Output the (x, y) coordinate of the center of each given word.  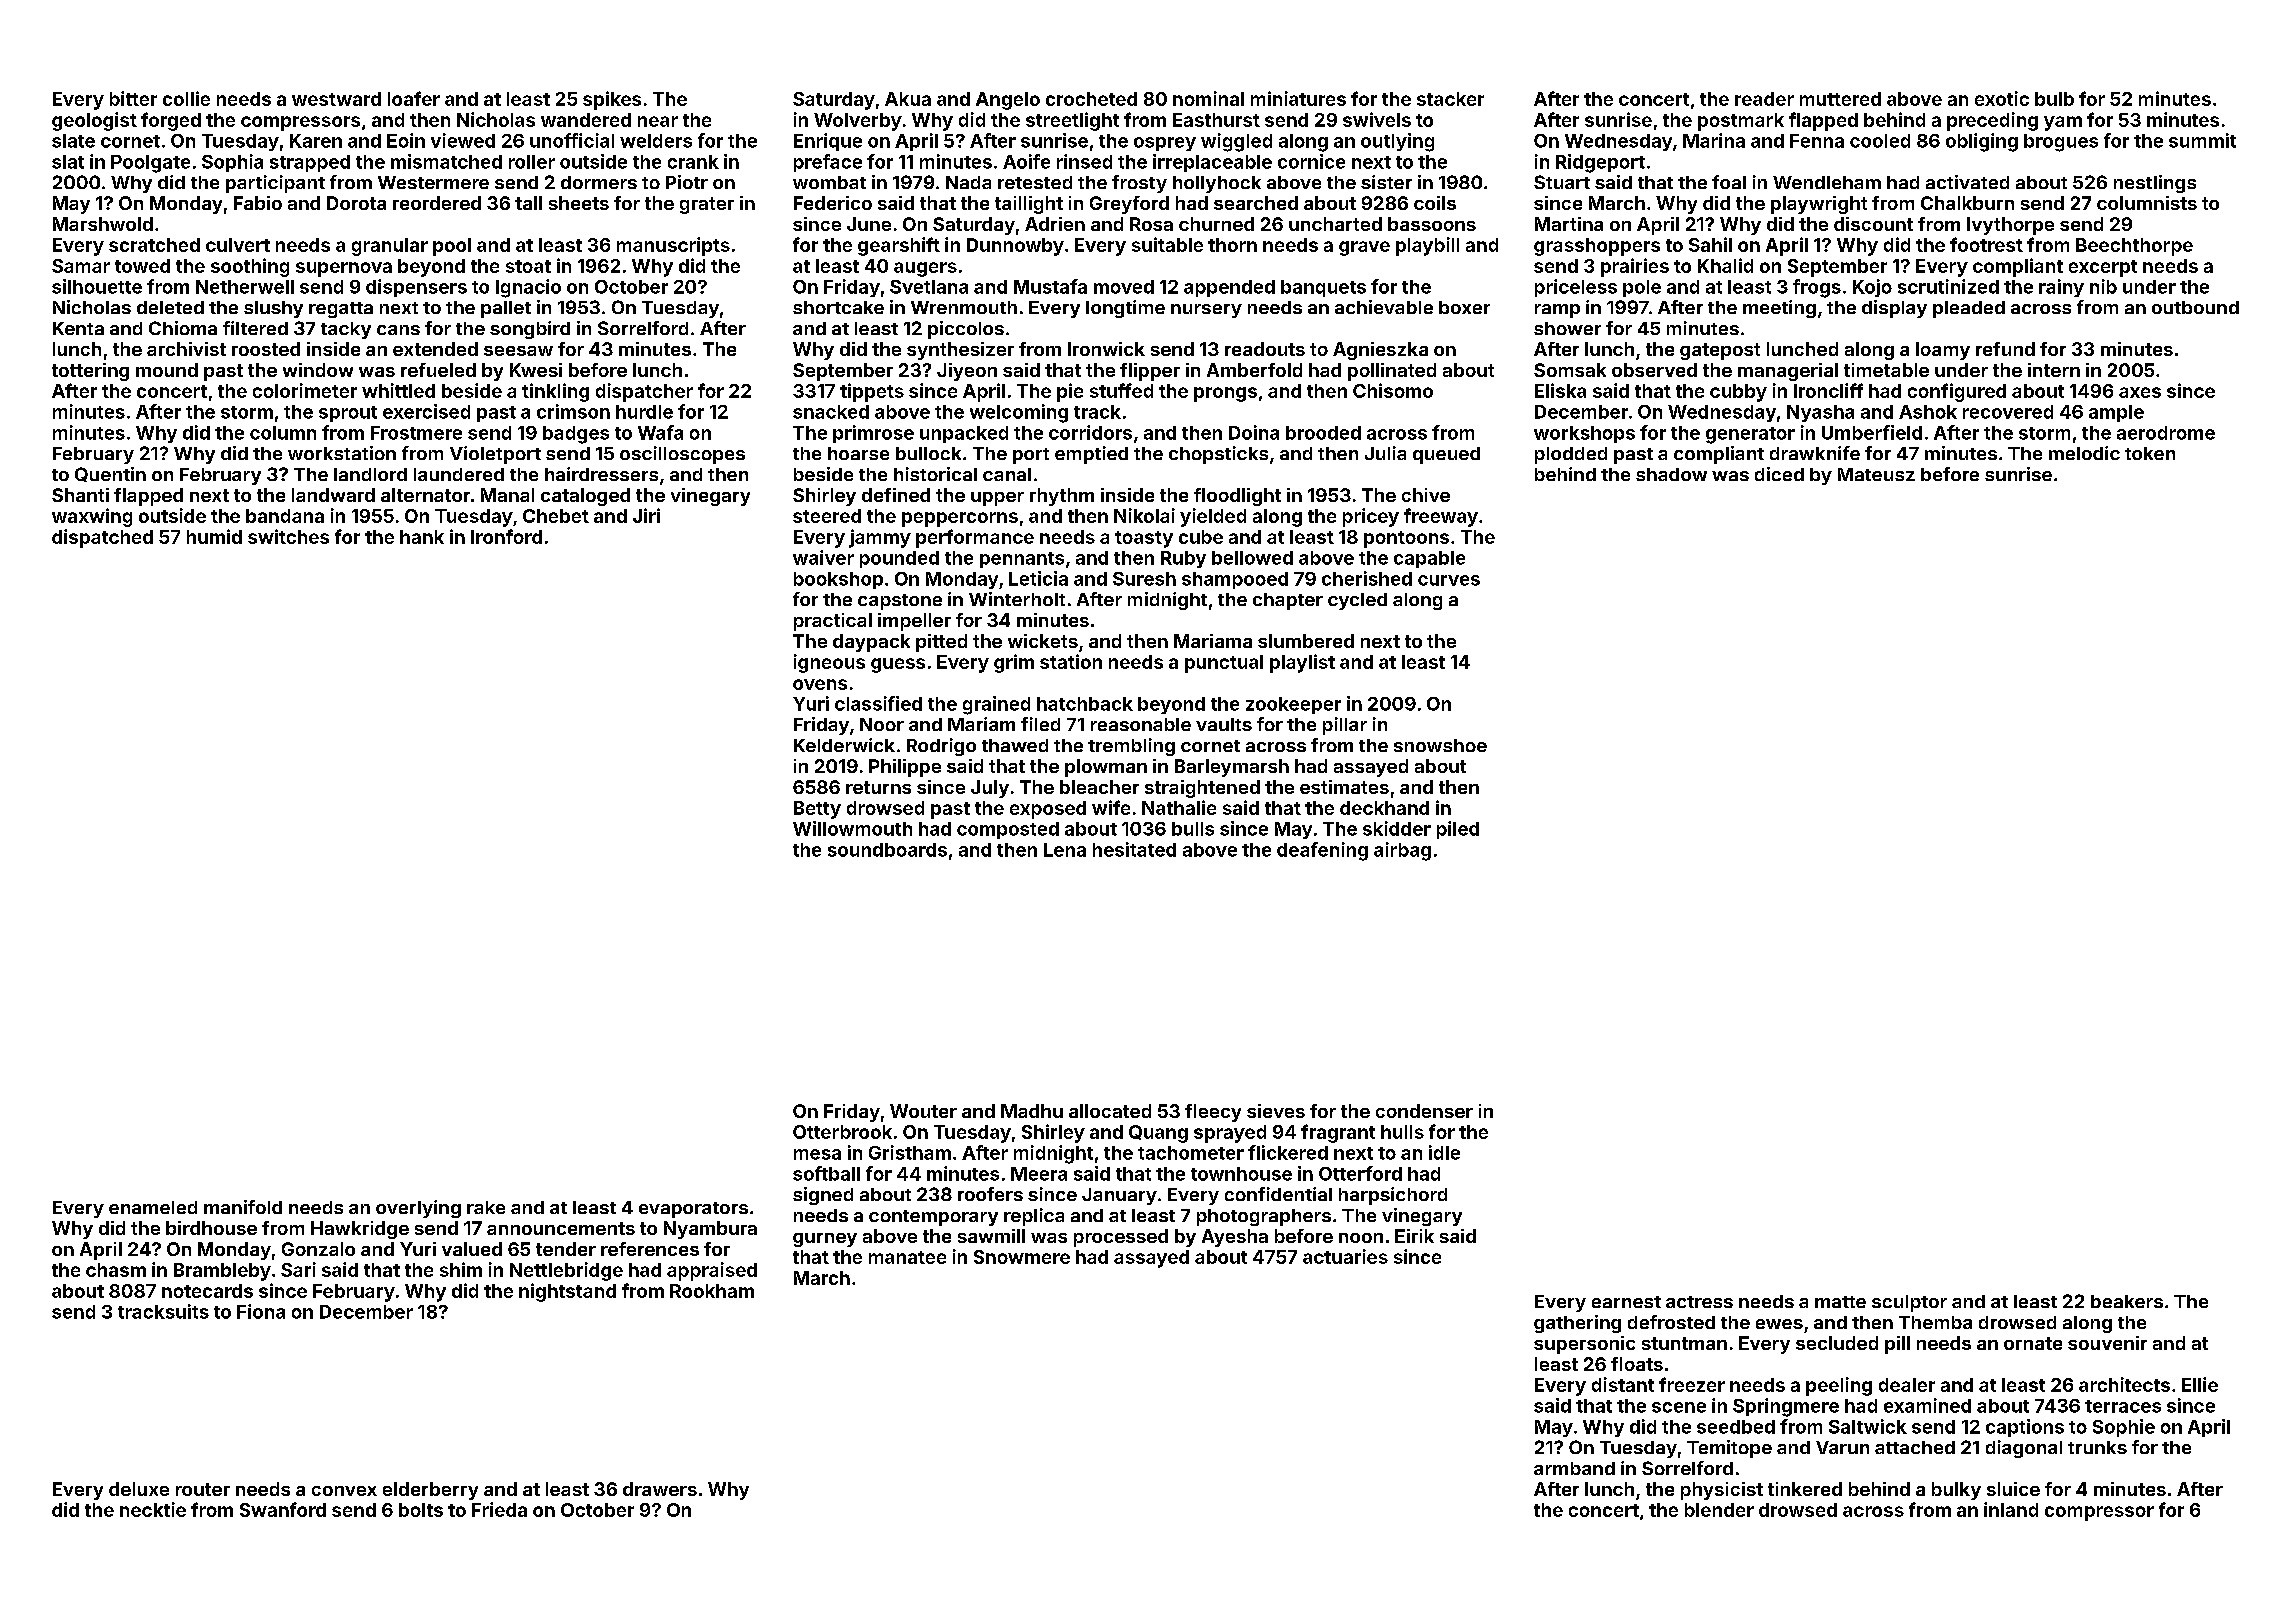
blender (1719, 1510)
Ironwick (1106, 349)
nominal (1208, 98)
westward (336, 99)
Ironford (506, 536)
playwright (1819, 205)
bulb (2054, 99)
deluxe (139, 1489)
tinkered (1805, 1489)
